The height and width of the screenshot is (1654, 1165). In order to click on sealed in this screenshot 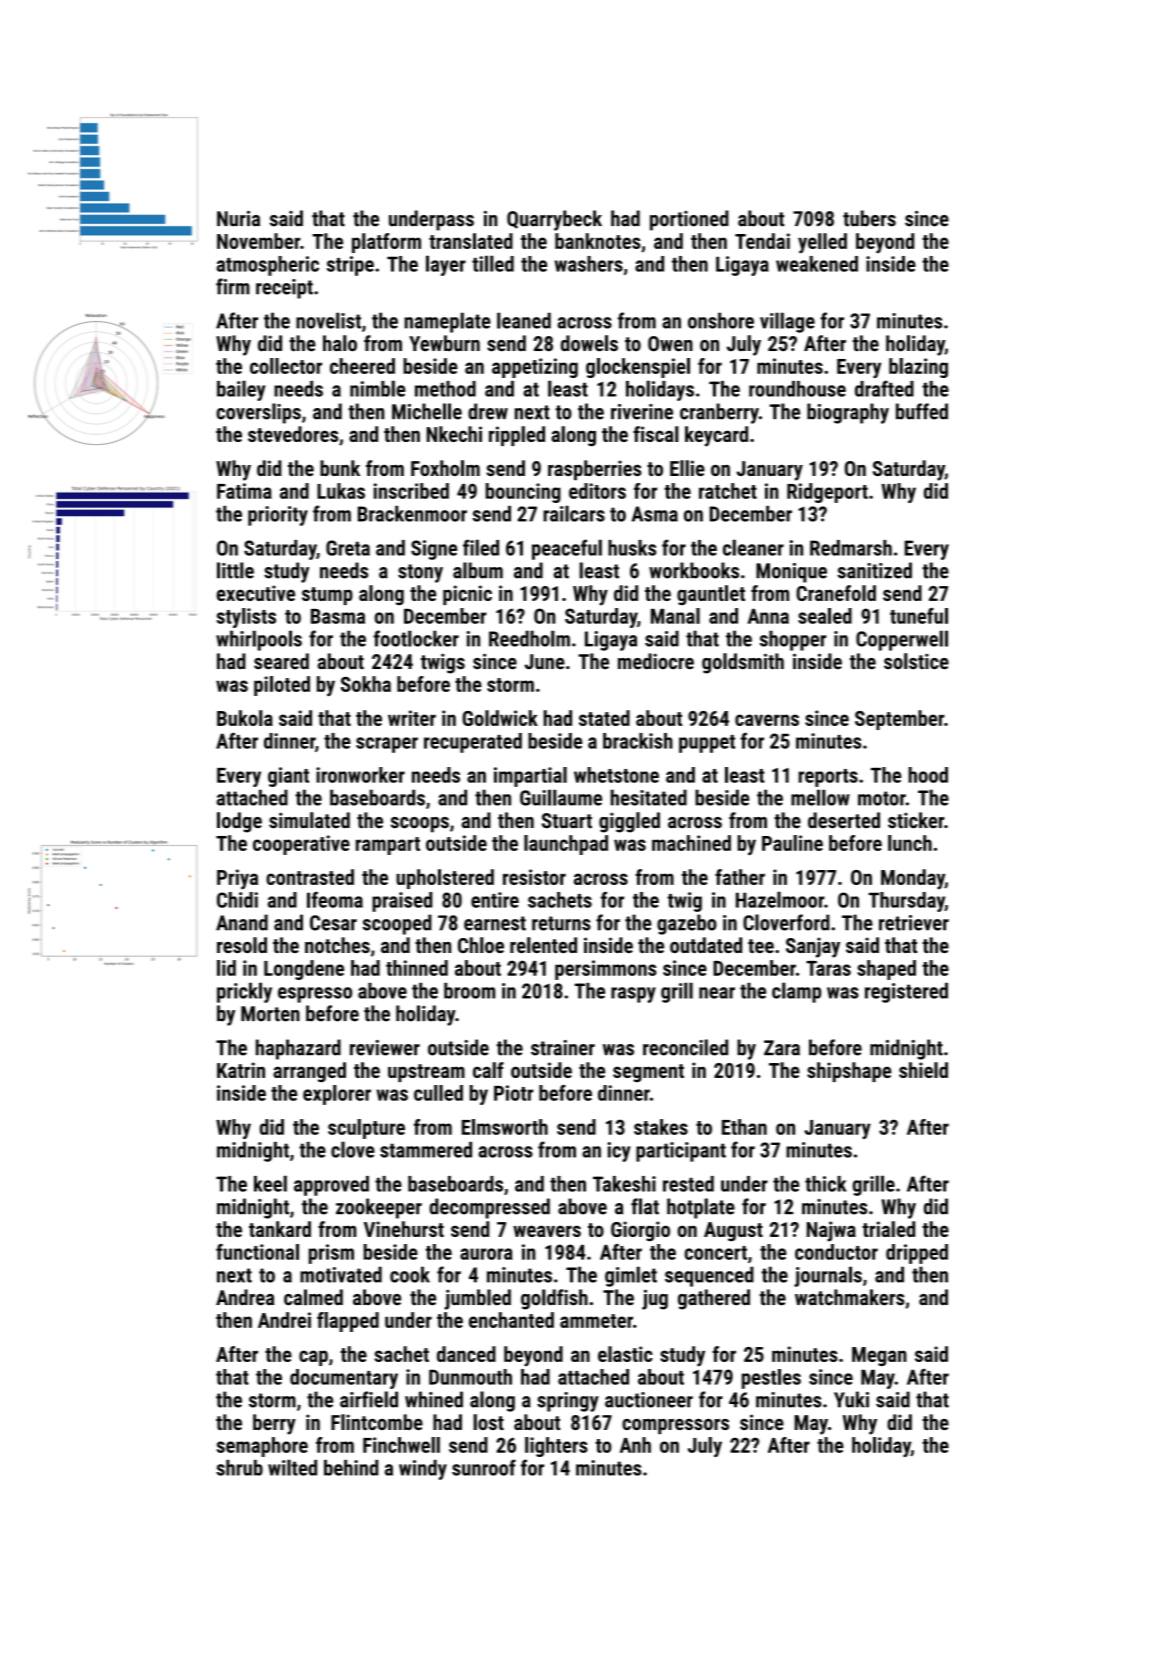, I will do `click(825, 616)`.
